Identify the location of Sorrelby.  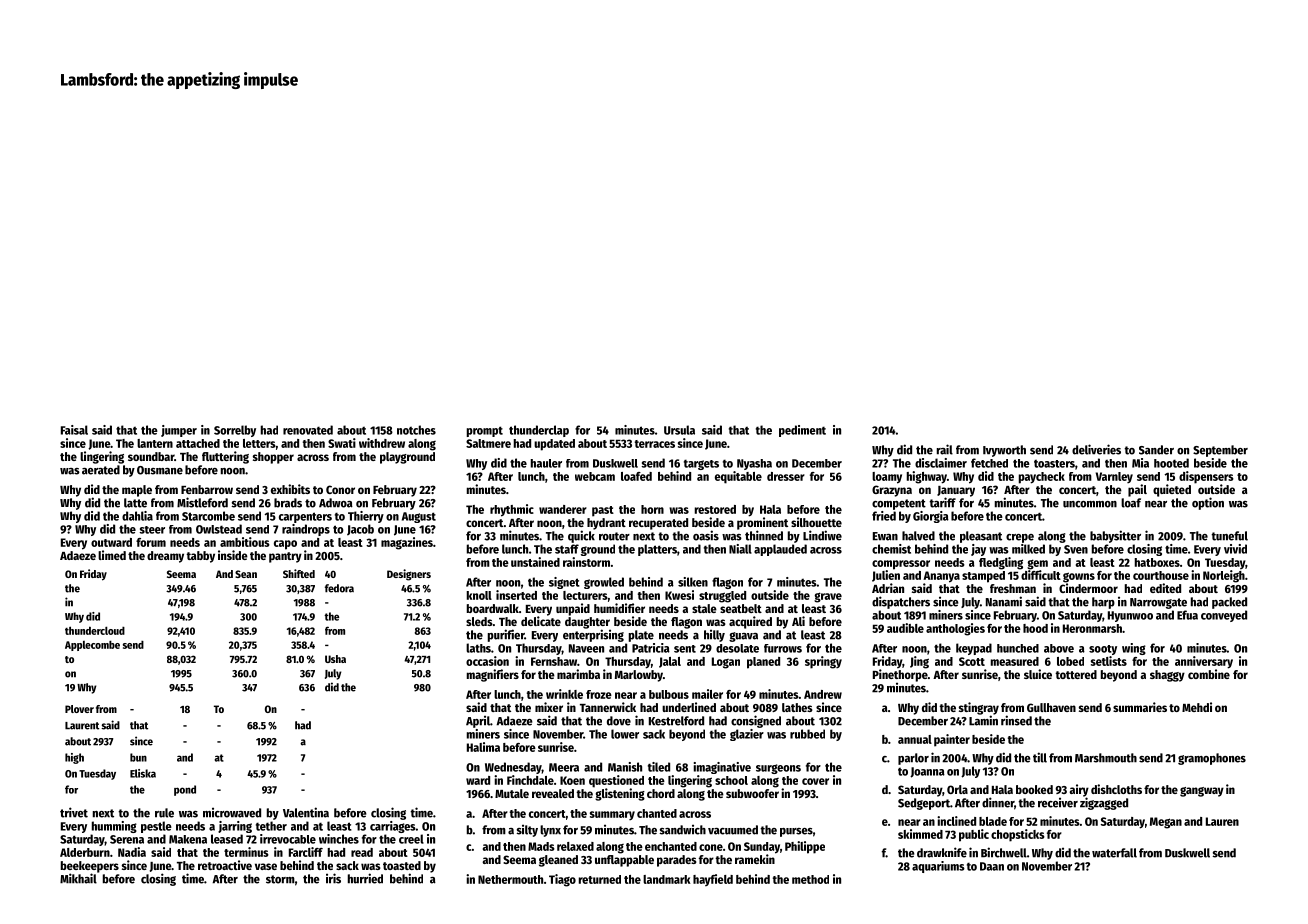
(235, 431).
